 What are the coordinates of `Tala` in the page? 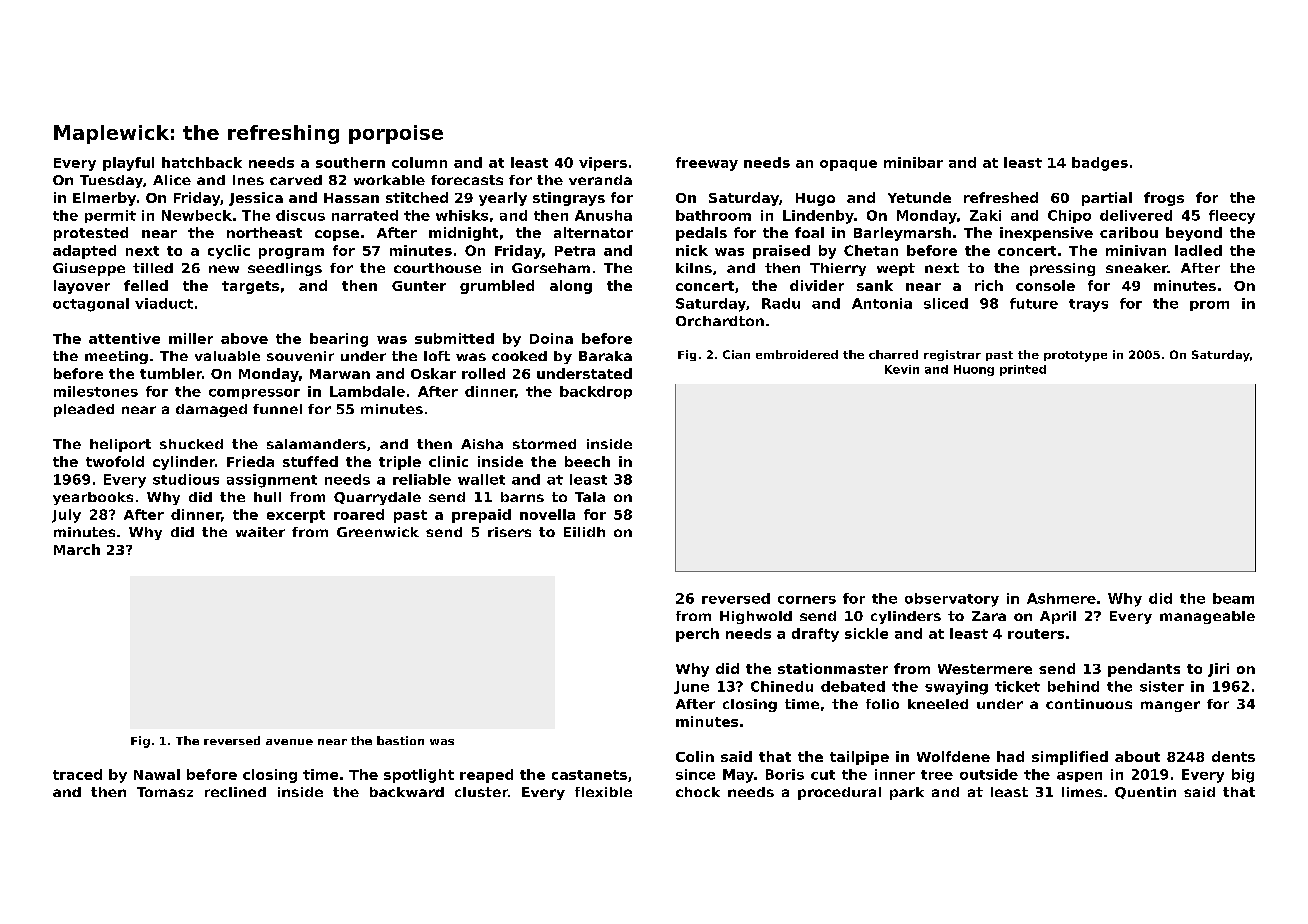 It's located at (590, 497).
